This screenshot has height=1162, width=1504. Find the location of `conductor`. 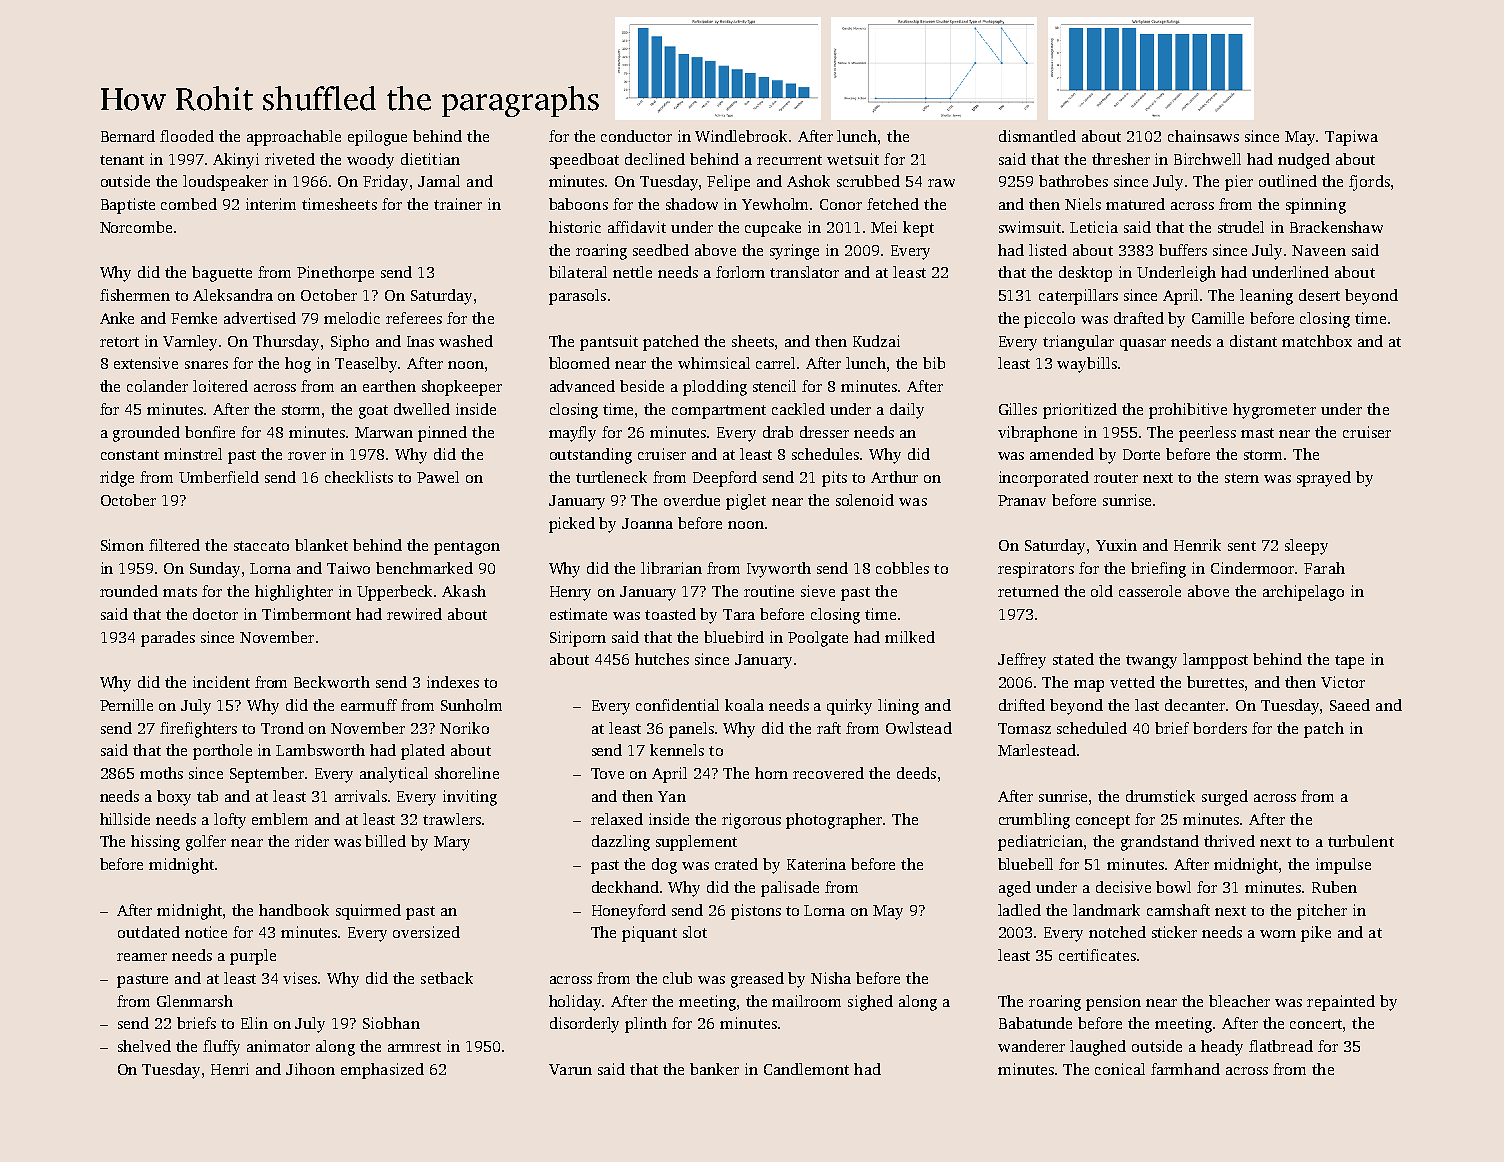

conductor is located at coordinates (636, 136).
